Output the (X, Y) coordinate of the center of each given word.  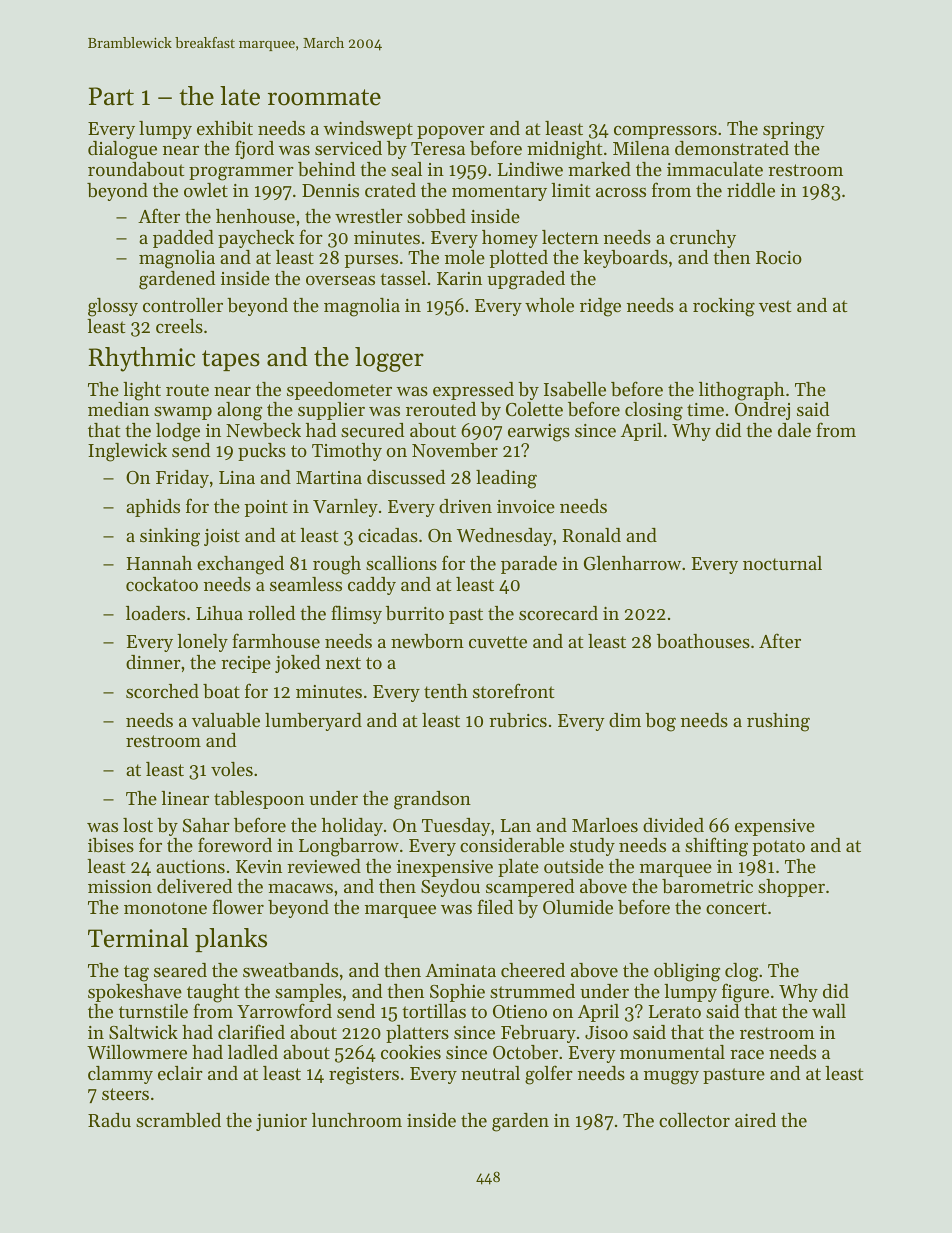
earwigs (539, 433)
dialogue (122, 150)
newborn (427, 641)
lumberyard (313, 722)
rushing (778, 722)
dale (794, 430)
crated (390, 190)
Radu (109, 1120)
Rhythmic (142, 359)
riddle (751, 190)
